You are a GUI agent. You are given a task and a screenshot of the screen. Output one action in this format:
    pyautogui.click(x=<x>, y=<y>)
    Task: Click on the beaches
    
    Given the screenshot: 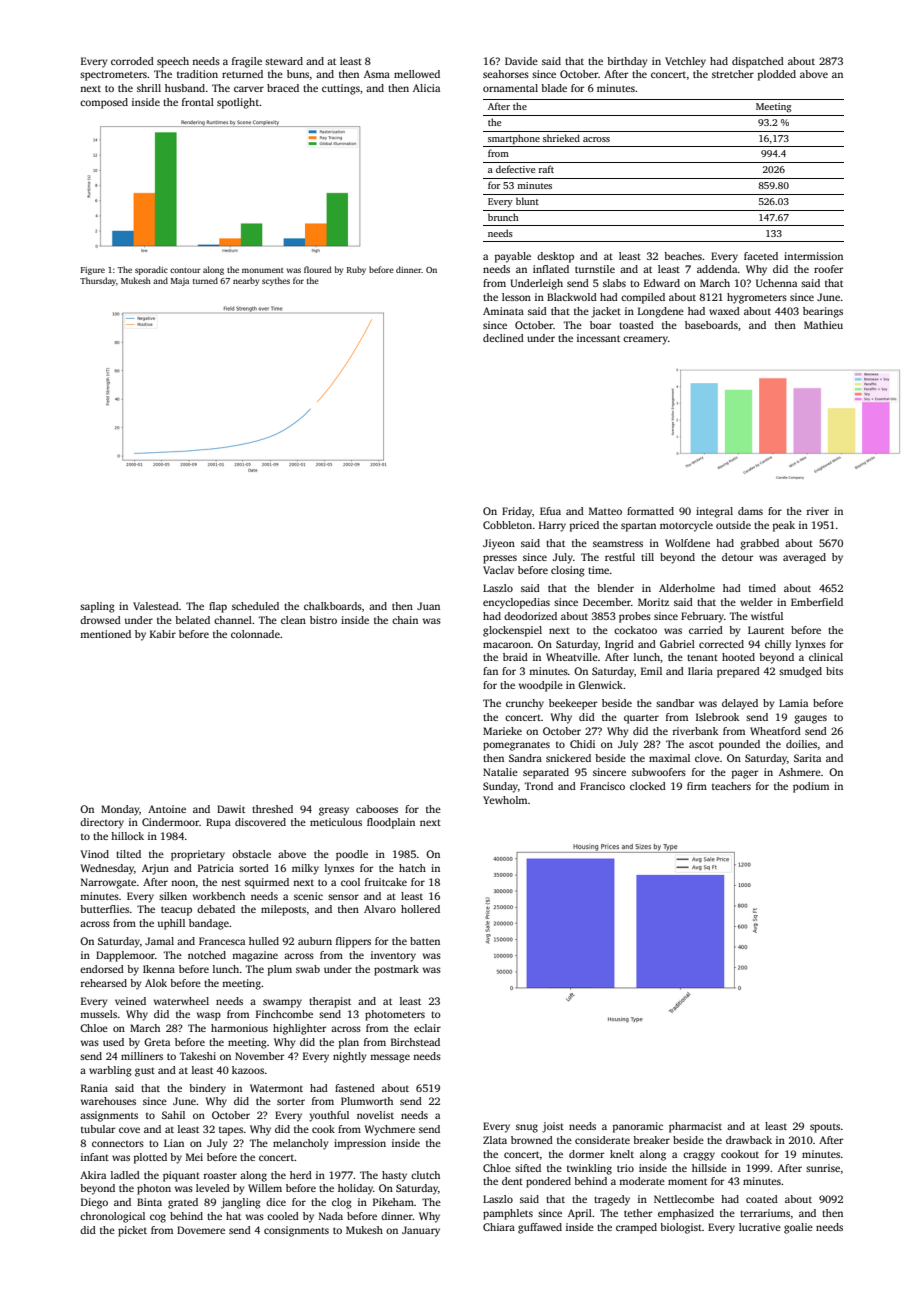 What is the action you would take?
    pyautogui.click(x=683, y=256)
